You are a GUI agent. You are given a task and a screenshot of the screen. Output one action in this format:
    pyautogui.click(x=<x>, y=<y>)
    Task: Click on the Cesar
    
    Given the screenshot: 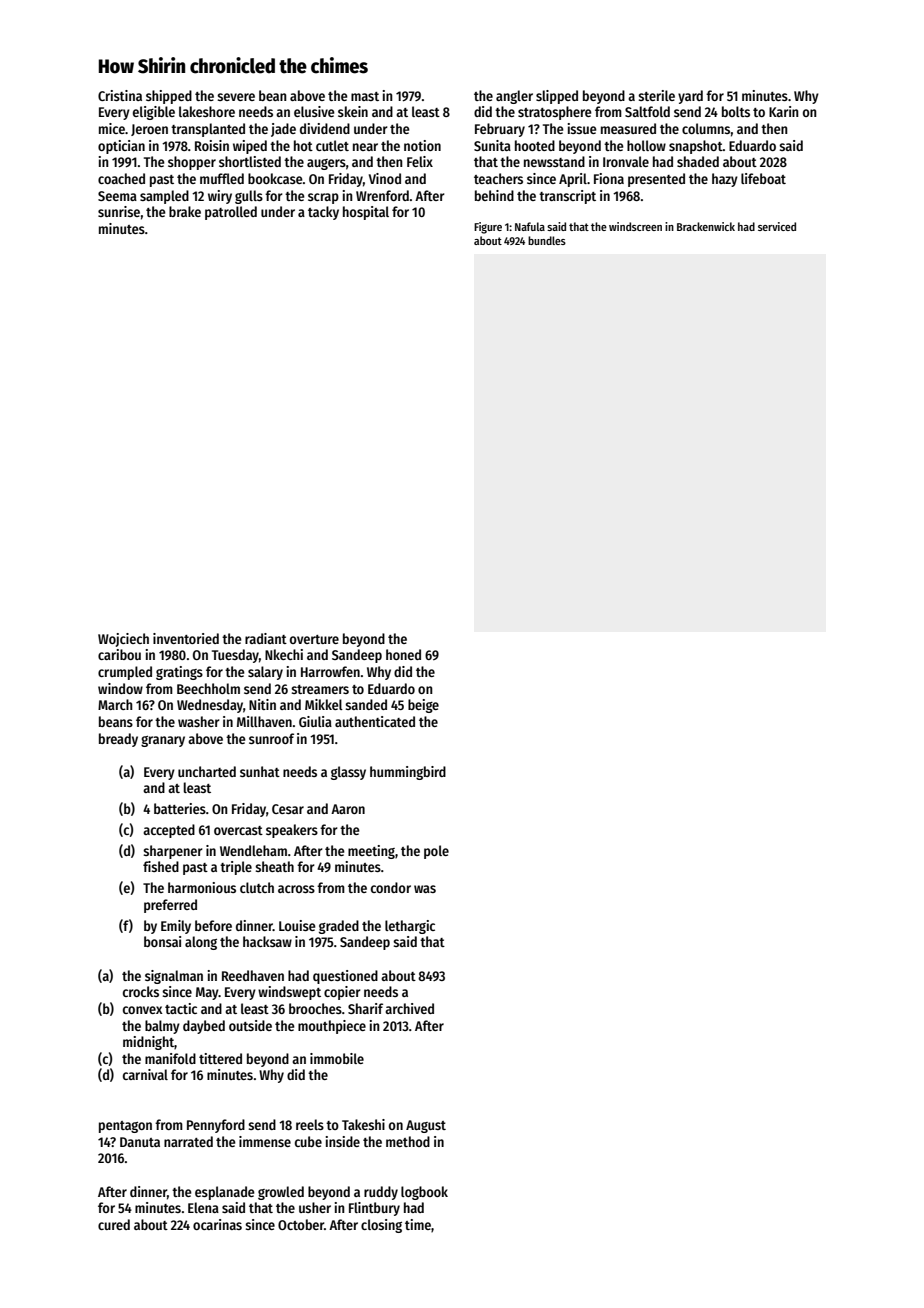 What is the action you would take?
    pyautogui.click(x=288, y=809)
